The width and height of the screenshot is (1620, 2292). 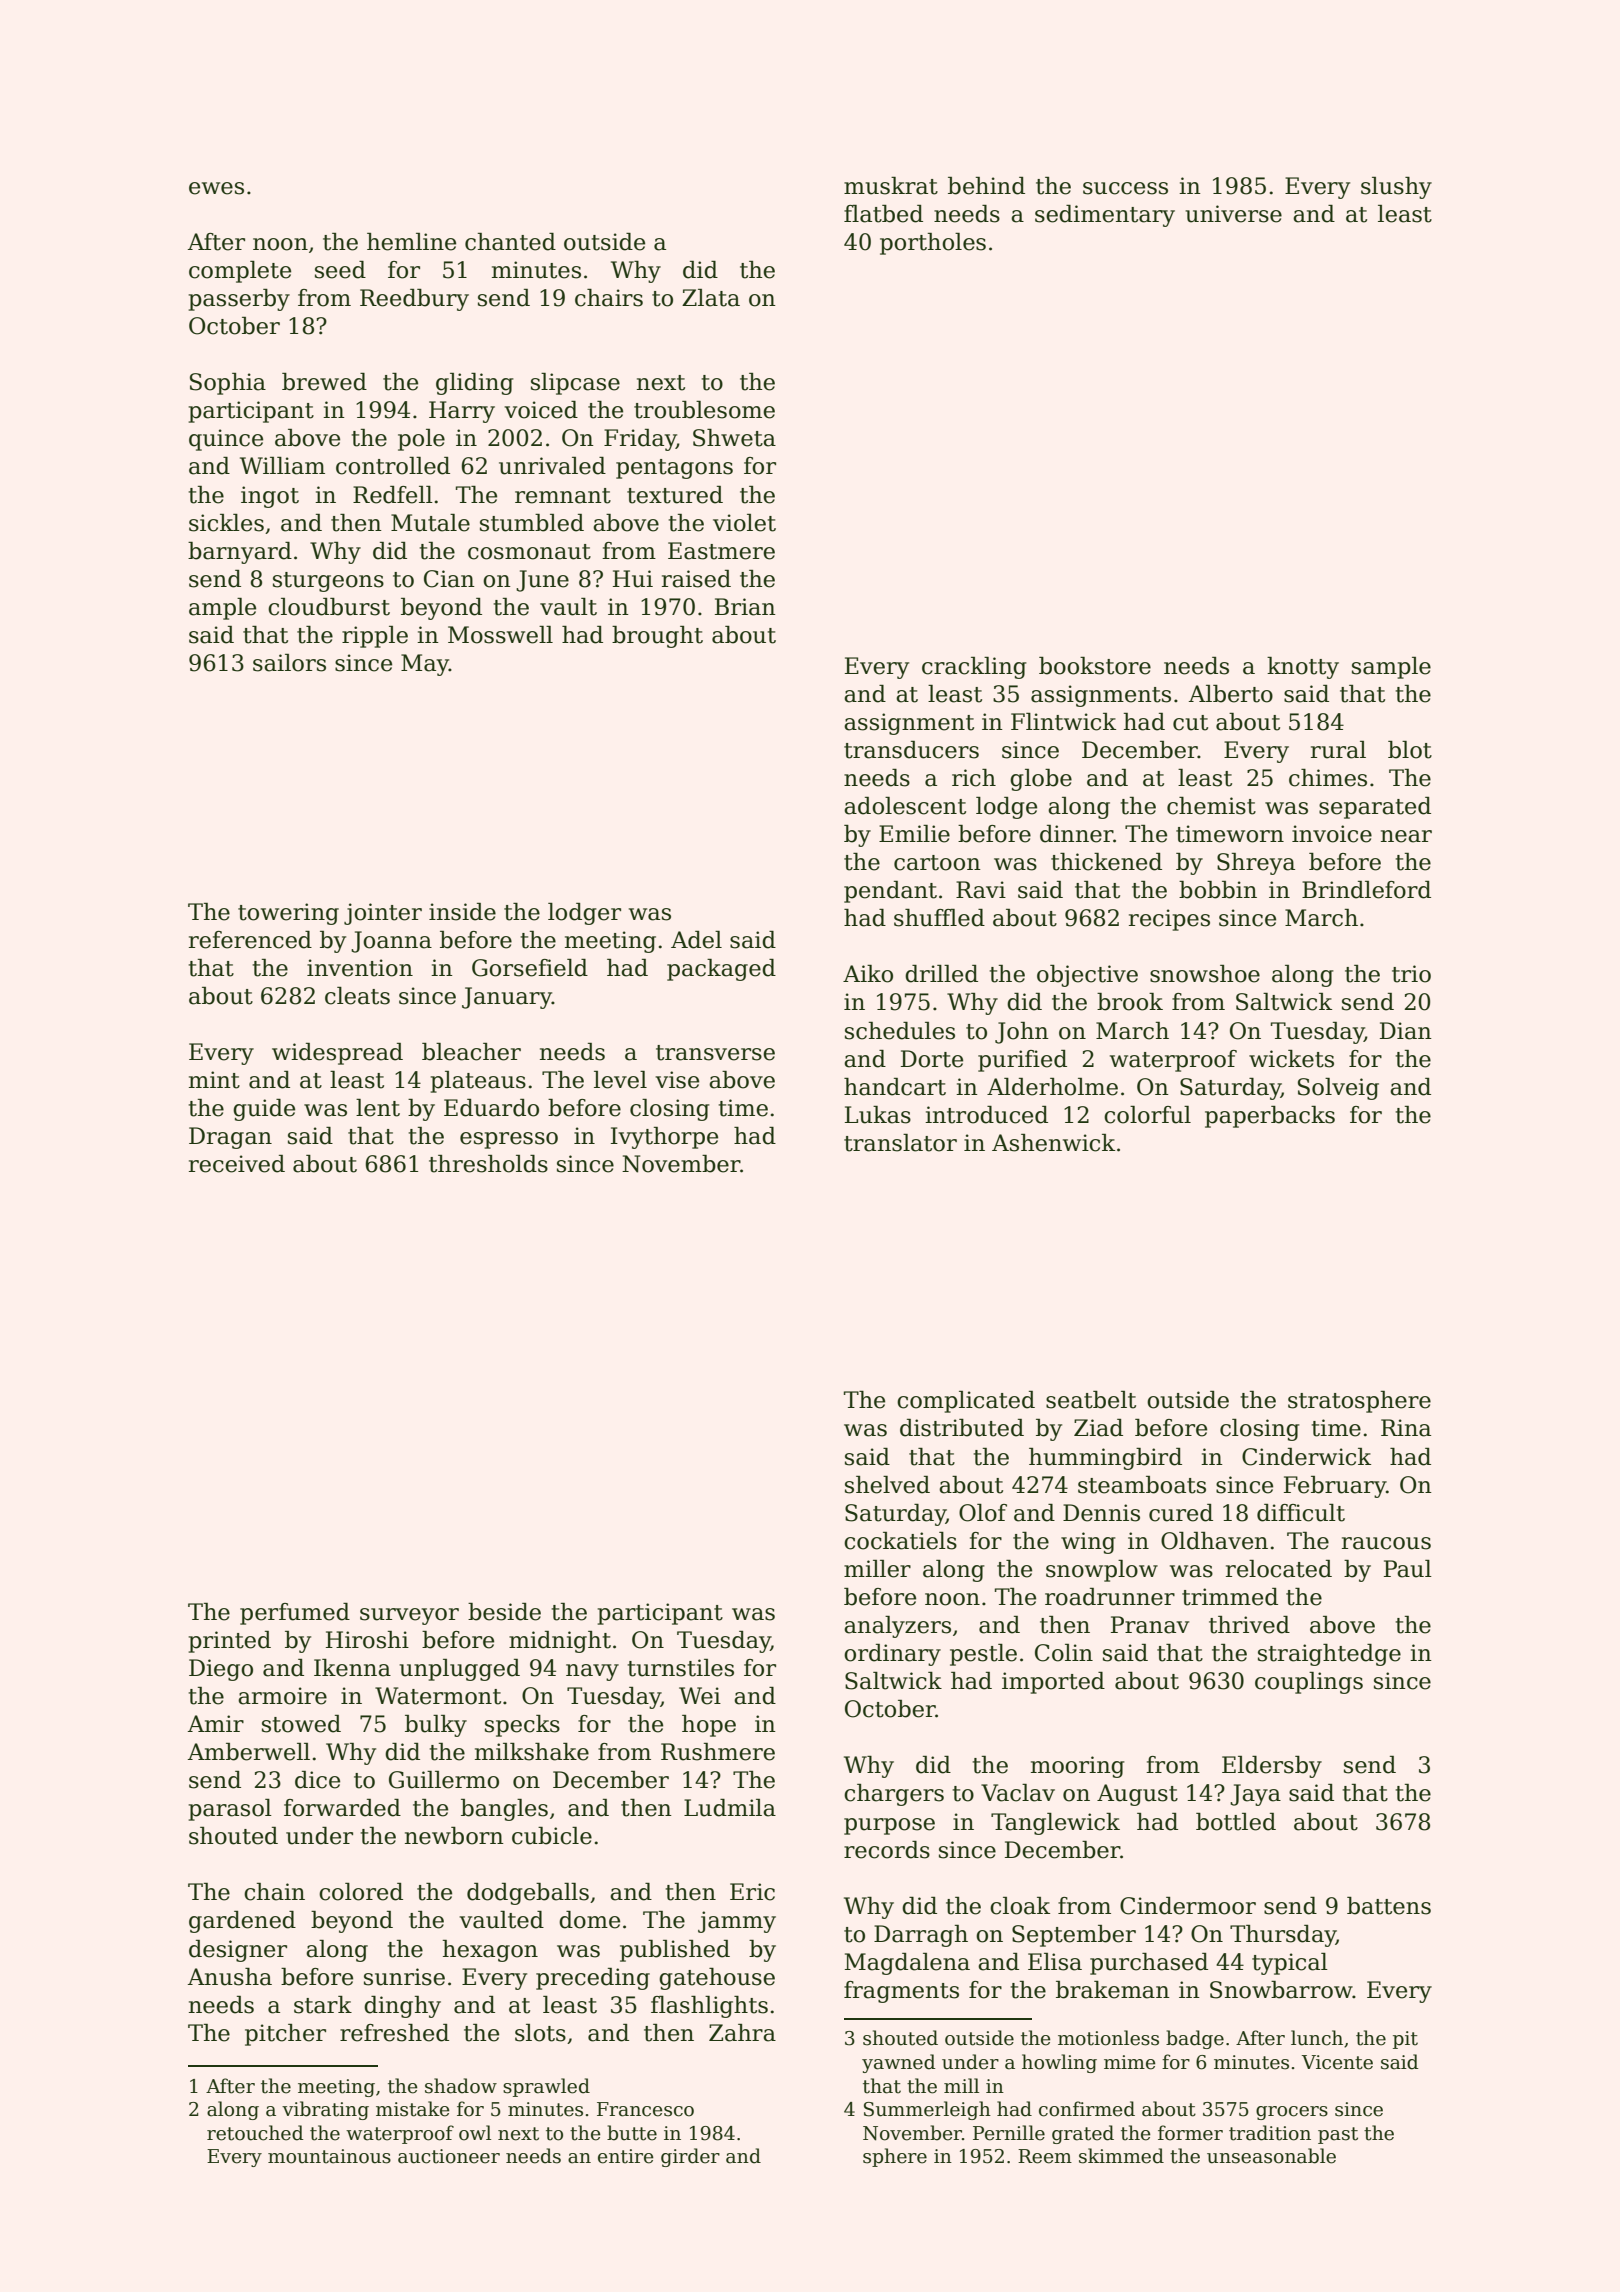 What do you see at coordinates (927, 2110) in the screenshot?
I see `Summerleigh` at bounding box center [927, 2110].
